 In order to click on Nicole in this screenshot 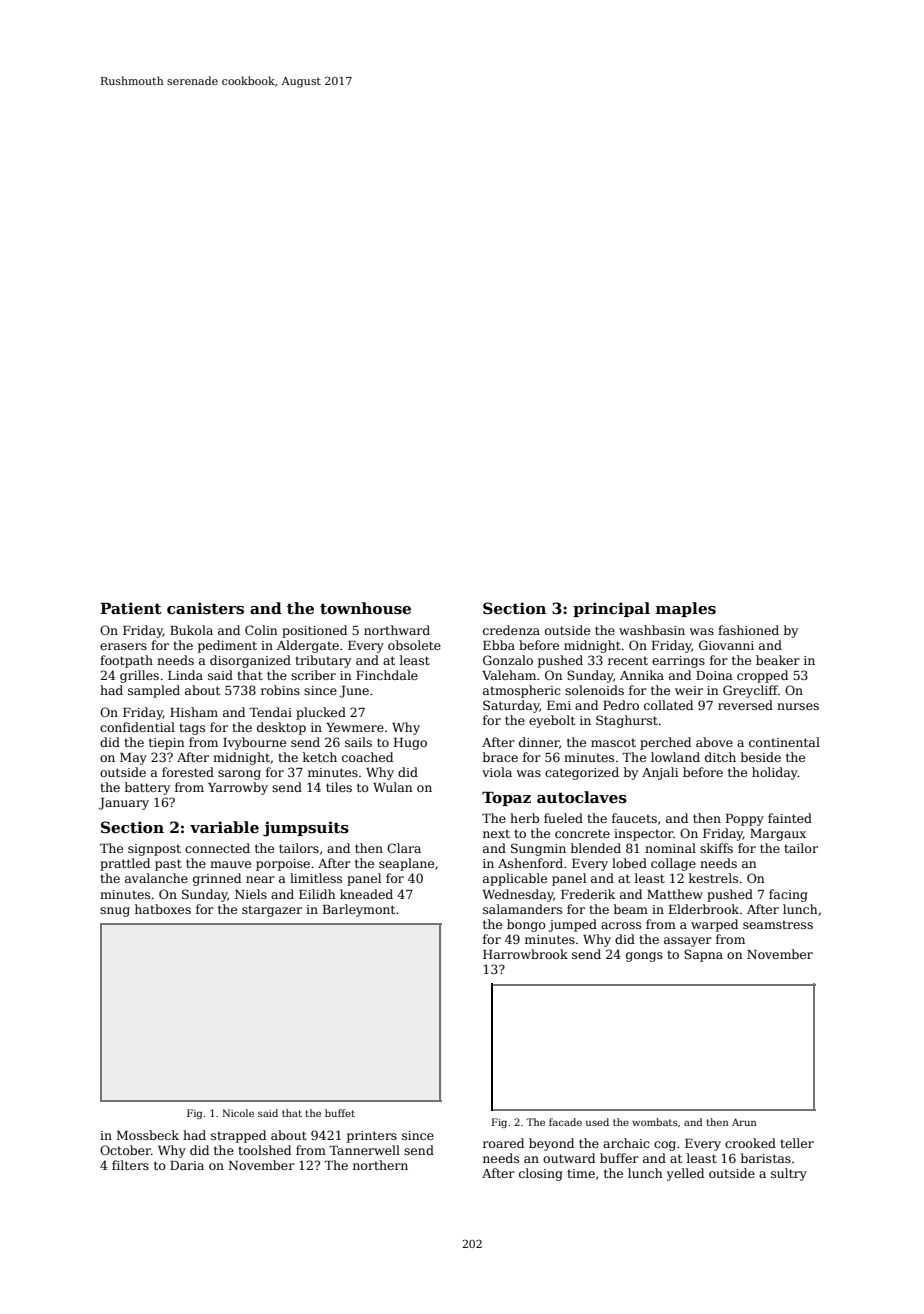, I will do `click(238, 1113)`.
